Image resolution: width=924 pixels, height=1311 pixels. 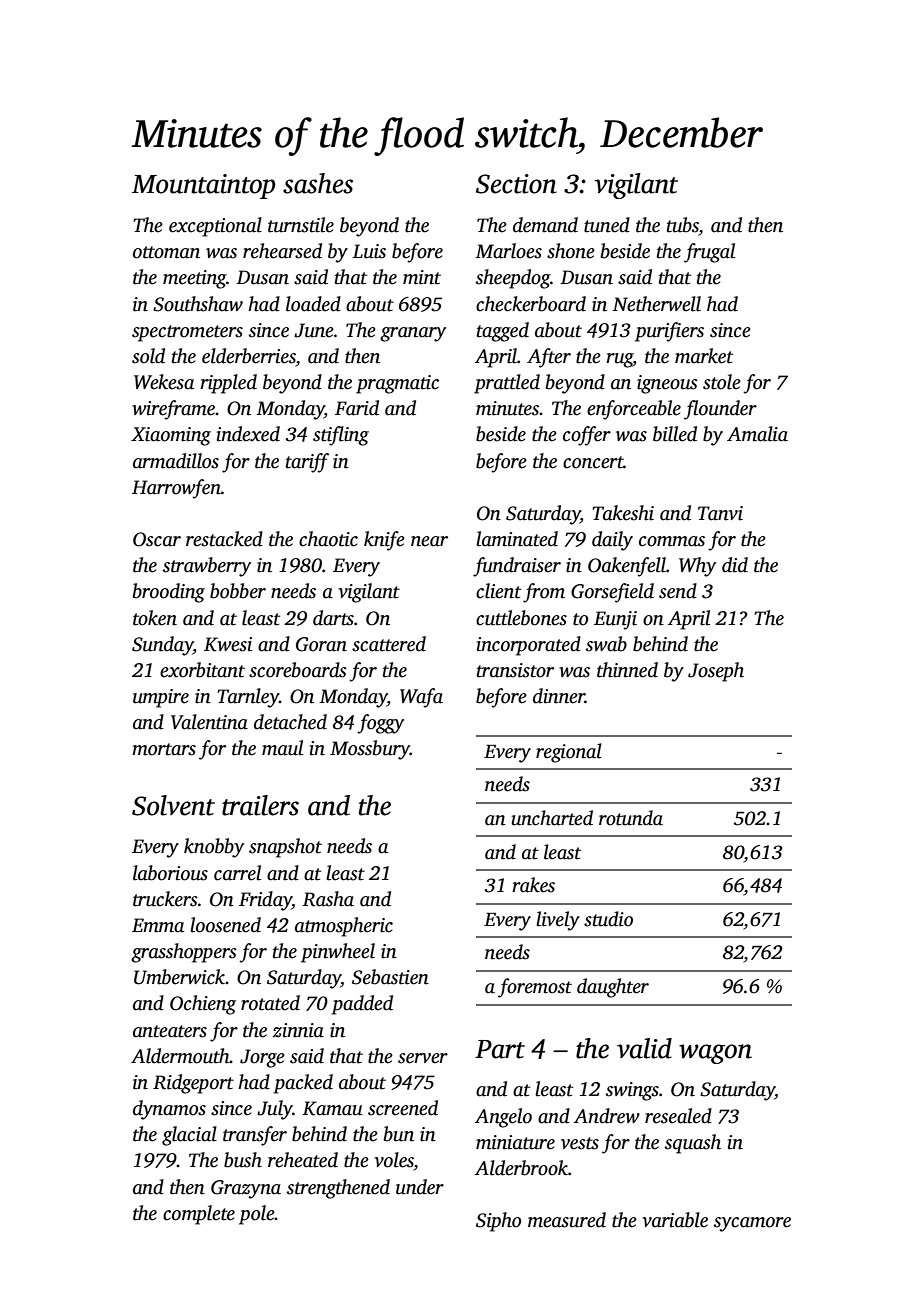 I want to click on Friday, so click(x=265, y=901).
